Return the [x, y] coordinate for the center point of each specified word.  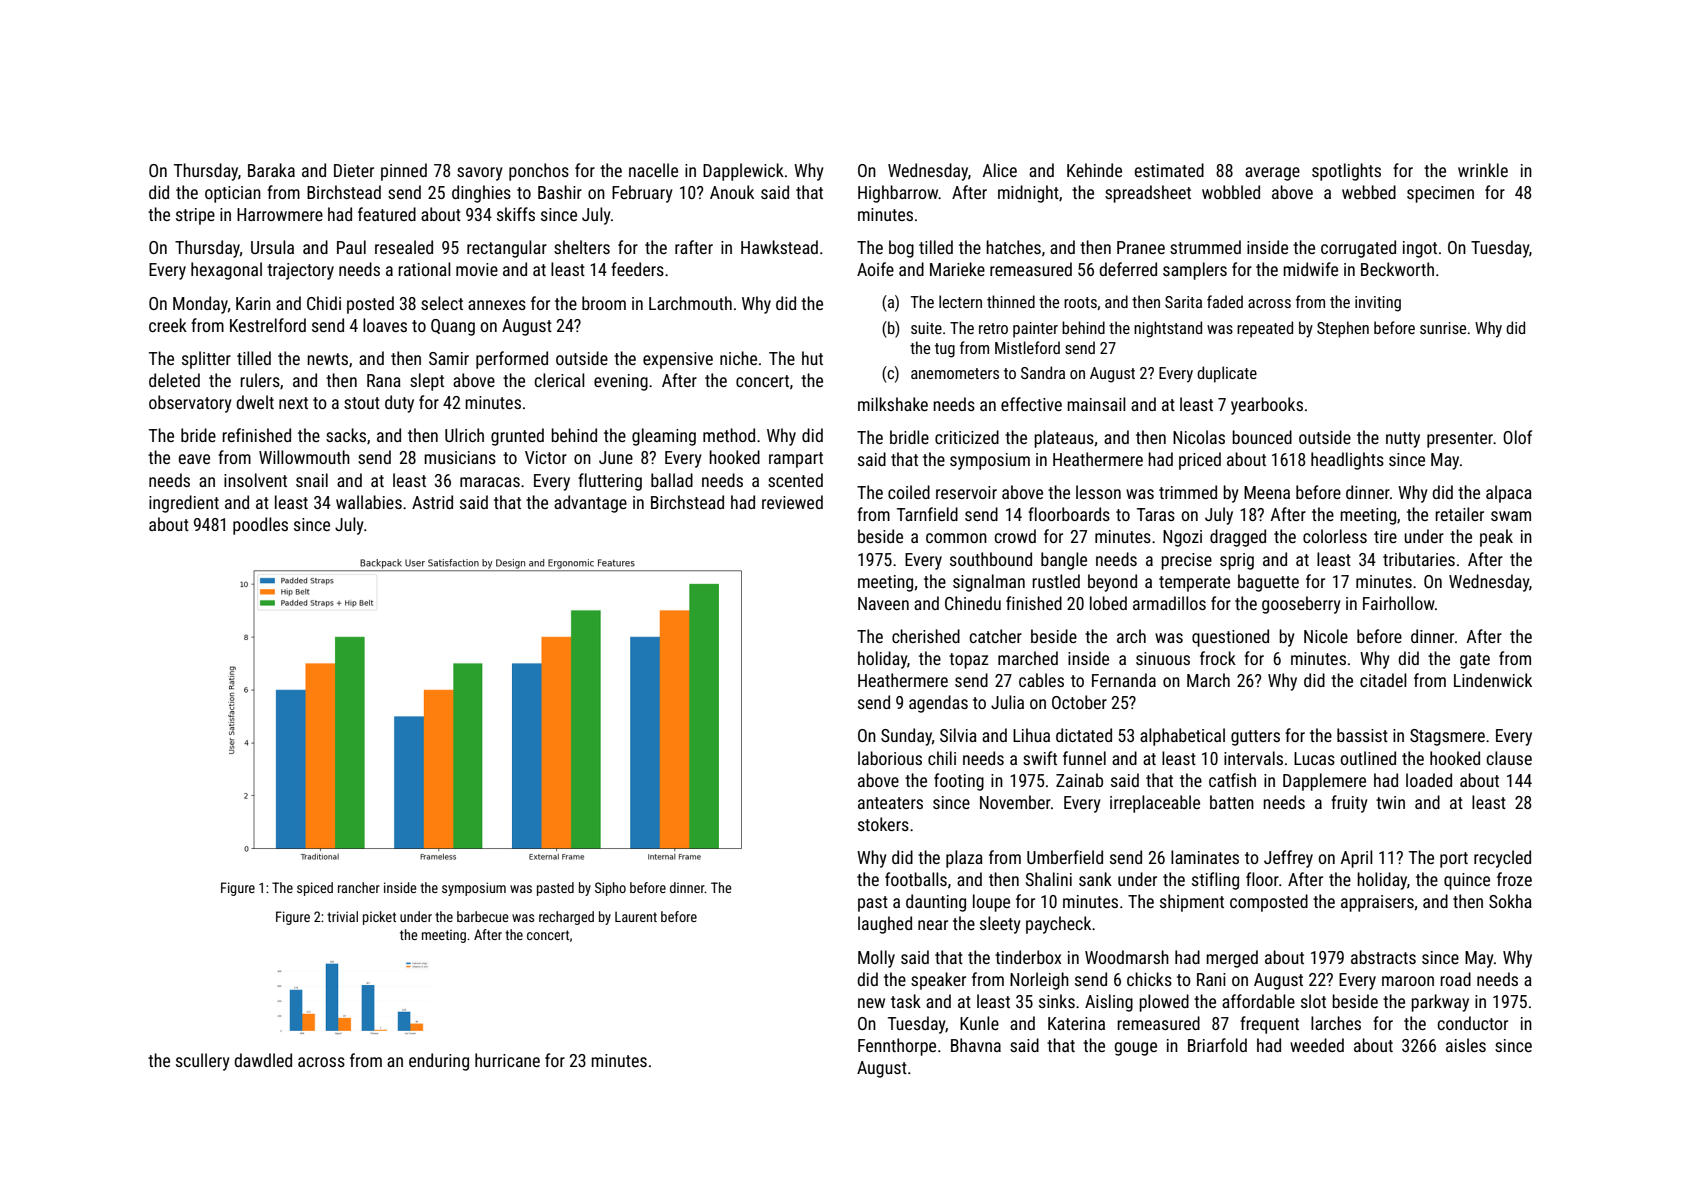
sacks [346, 435]
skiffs [516, 214]
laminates [1205, 857]
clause [1509, 758]
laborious [890, 758]
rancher [359, 887]
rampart [796, 460]
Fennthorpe [897, 1047]
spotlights [1346, 172]
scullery [203, 1062]
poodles [260, 526]
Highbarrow [898, 194]
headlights [1347, 461]
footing [959, 782]
